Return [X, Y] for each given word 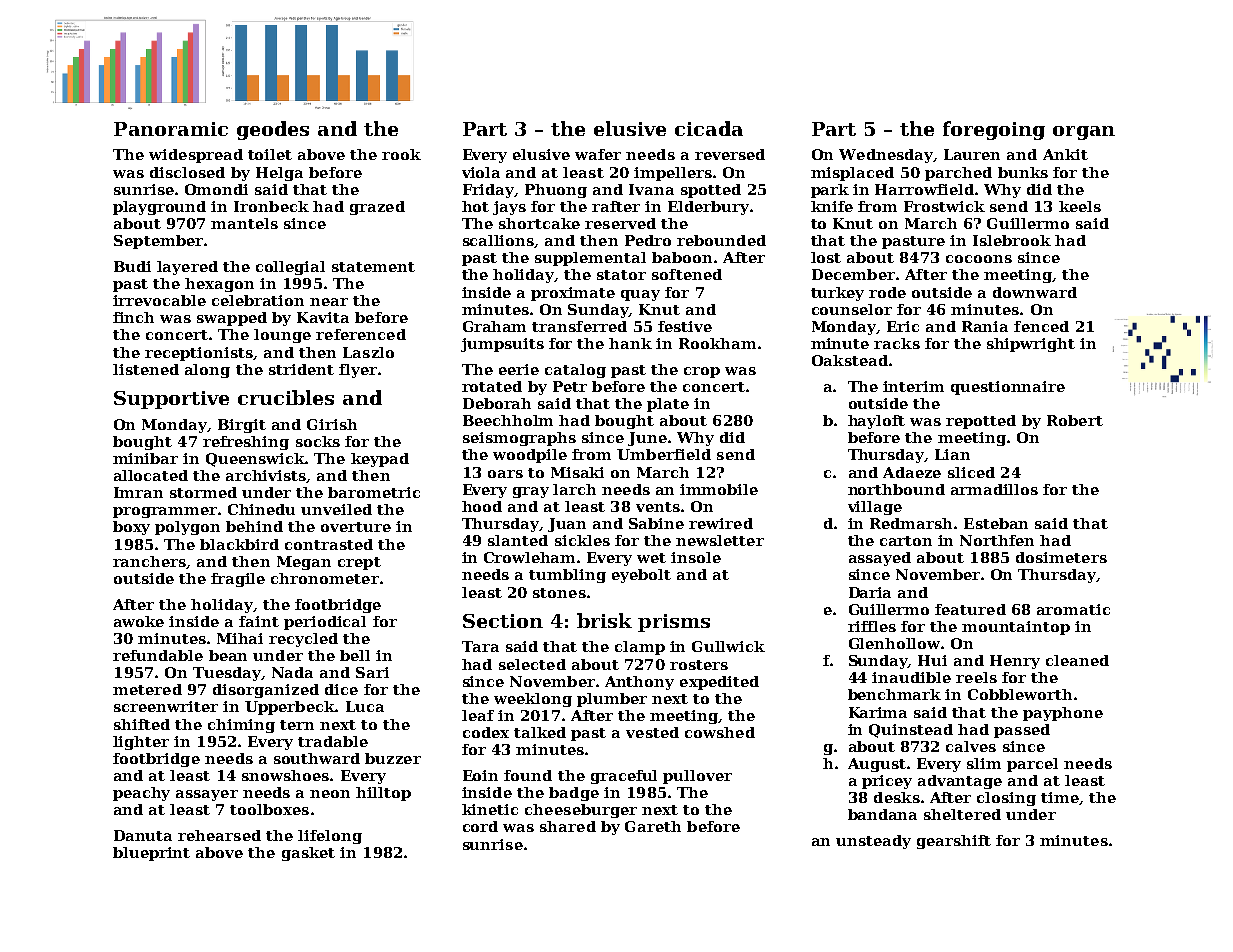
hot [475, 206]
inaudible [911, 677]
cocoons [979, 259]
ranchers [149, 561]
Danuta [143, 835]
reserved [620, 223]
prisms [674, 623]
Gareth [653, 826]
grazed [377, 208]
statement [373, 267]
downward [1035, 292]
